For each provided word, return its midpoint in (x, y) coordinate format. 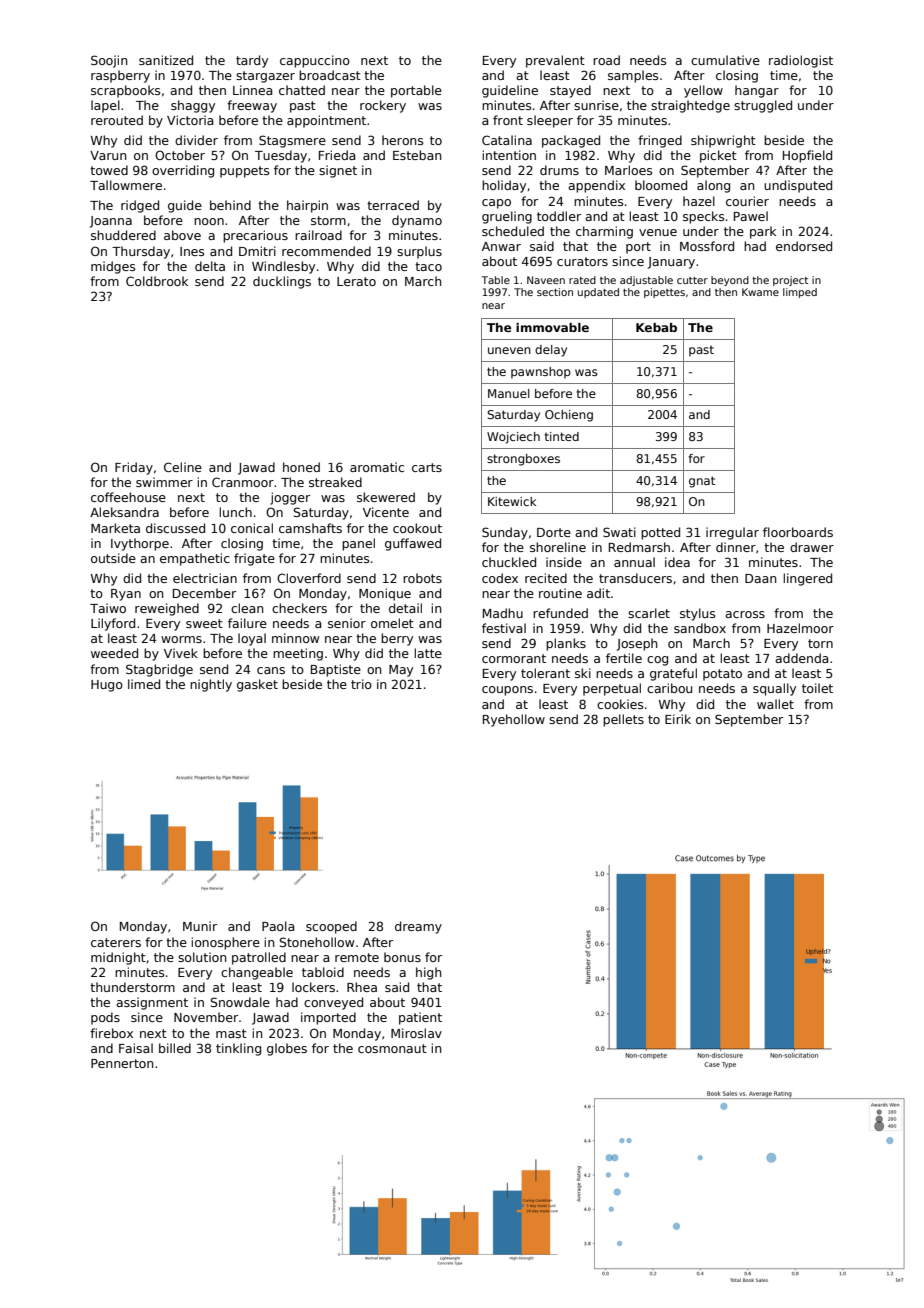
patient (420, 1018)
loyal (252, 639)
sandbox (700, 628)
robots (422, 578)
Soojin (109, 61)
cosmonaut (392, 1048)
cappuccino (315, 61)
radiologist (801, 61)
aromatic (377, 467)
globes (287, 1049)
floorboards (798, 532)
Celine (183, 467)
